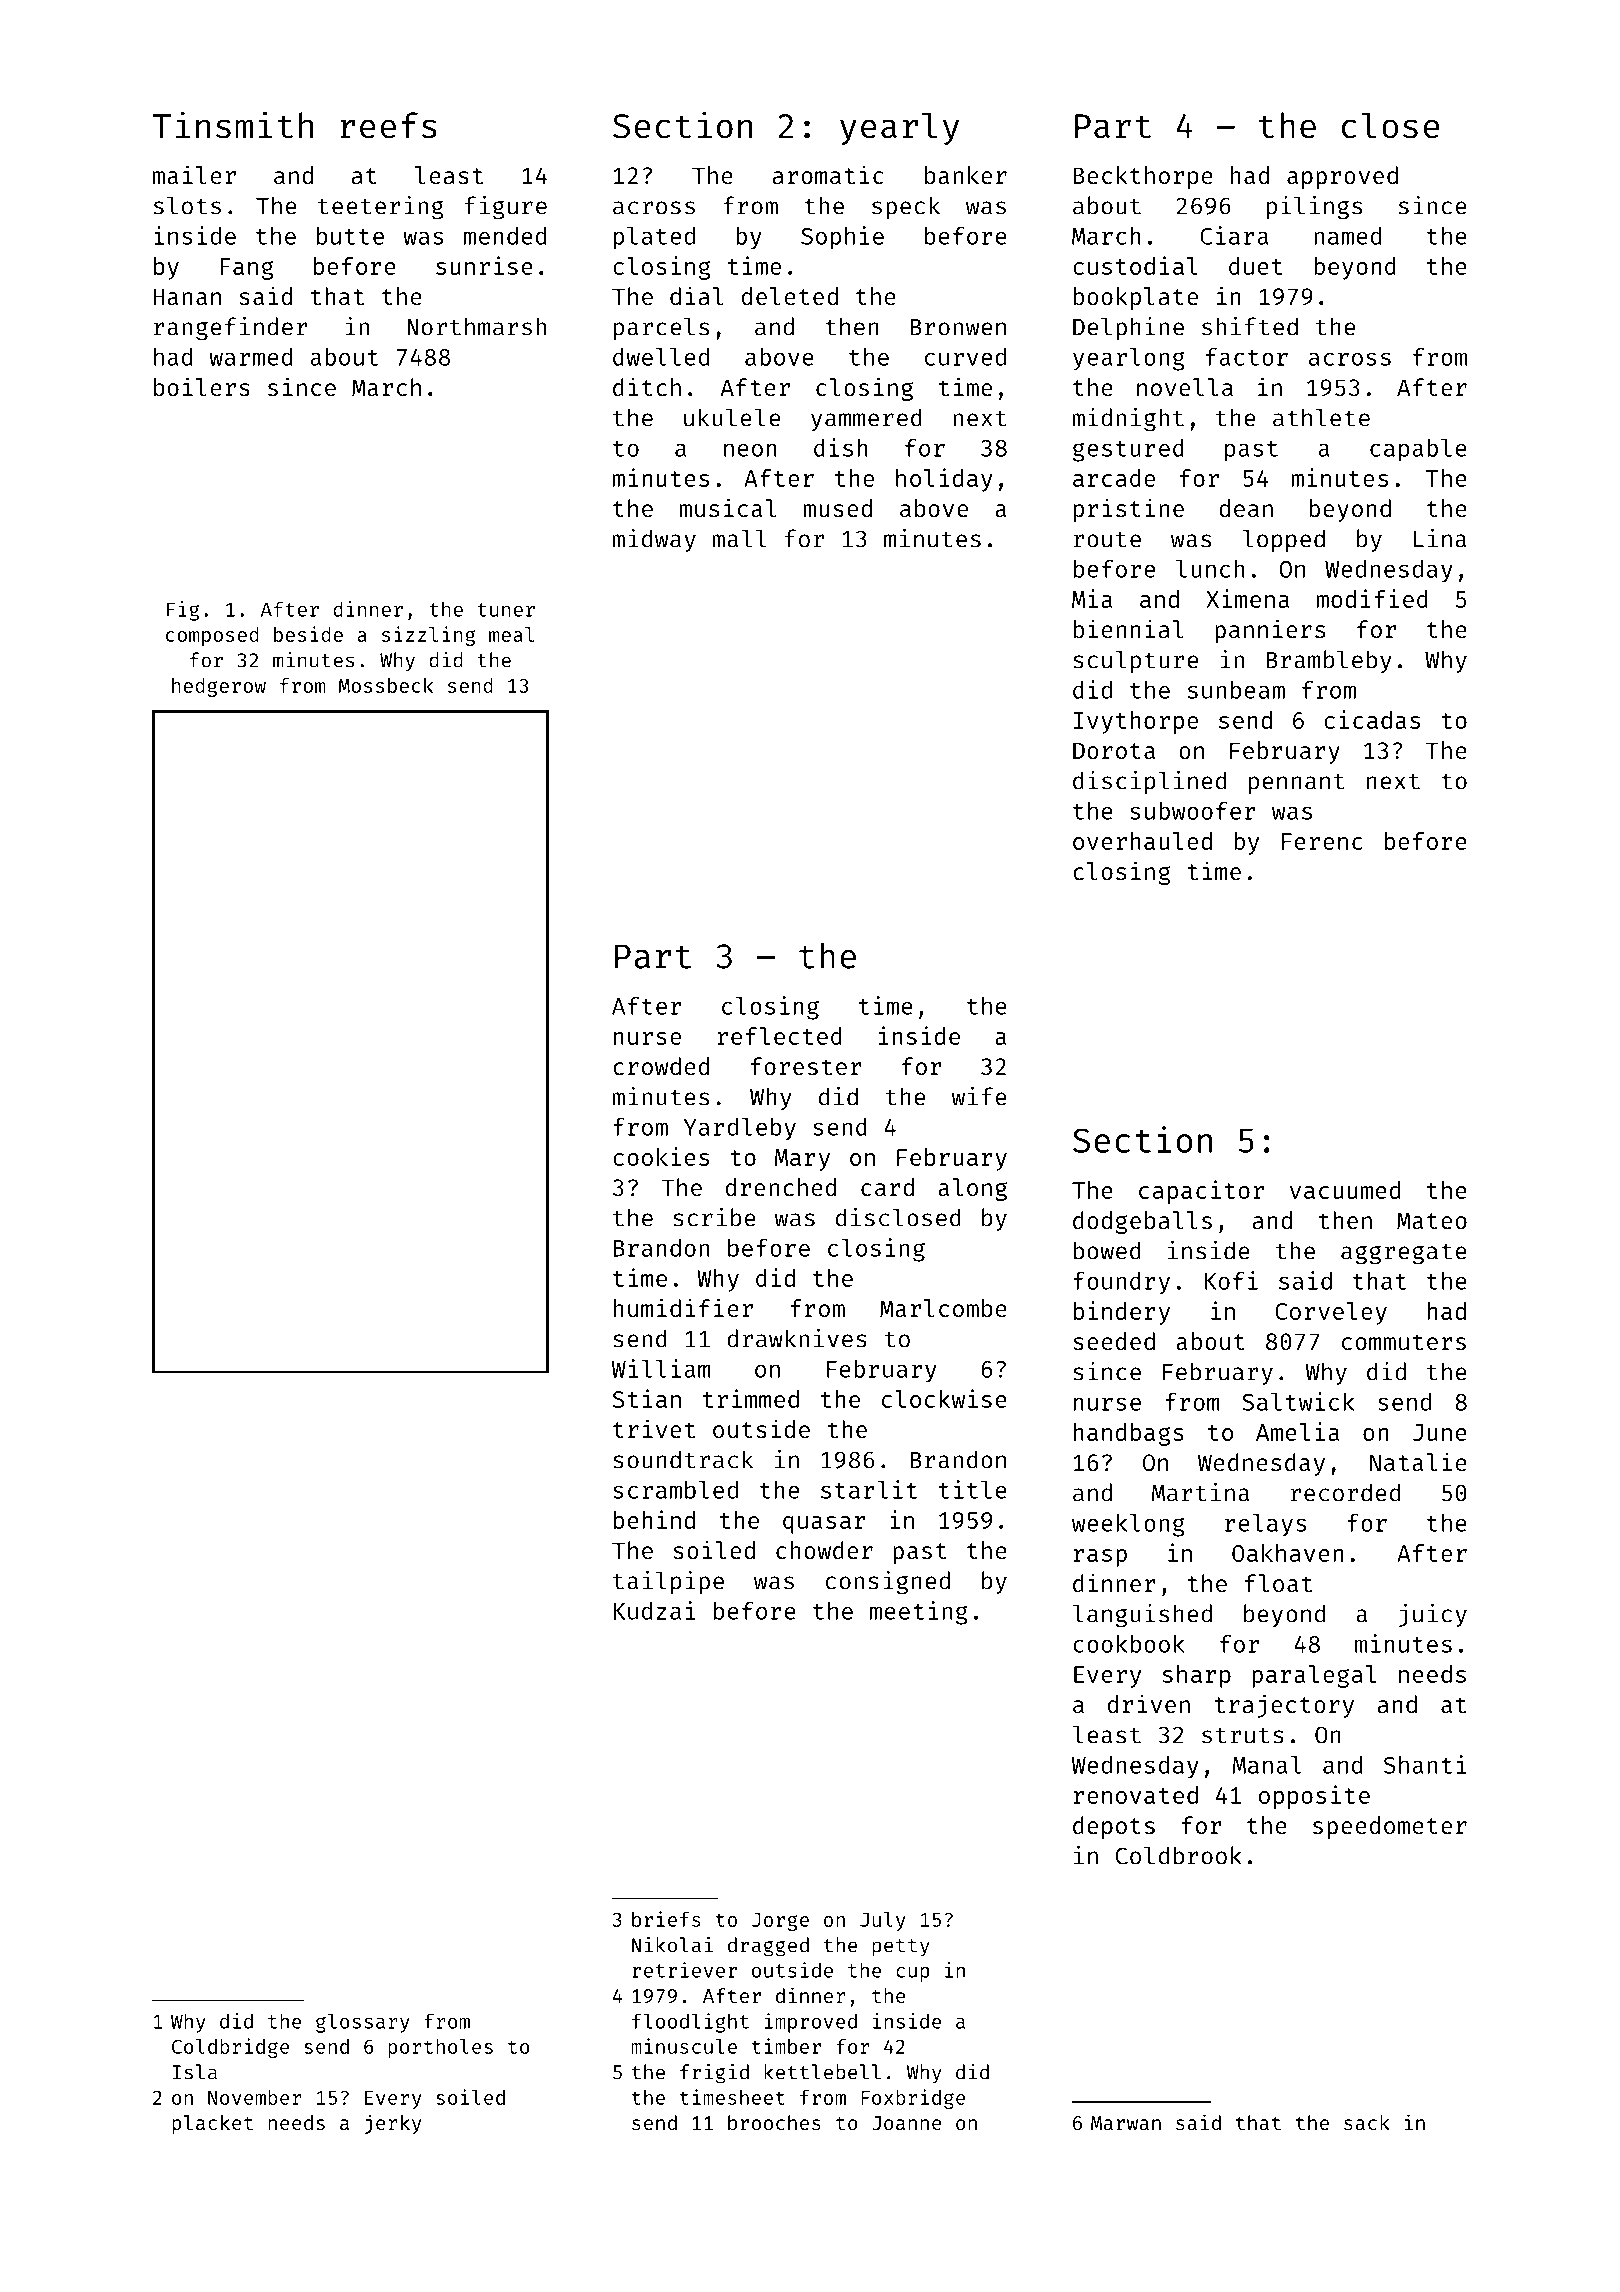  I want to click on modified, so click(1372, 598).
